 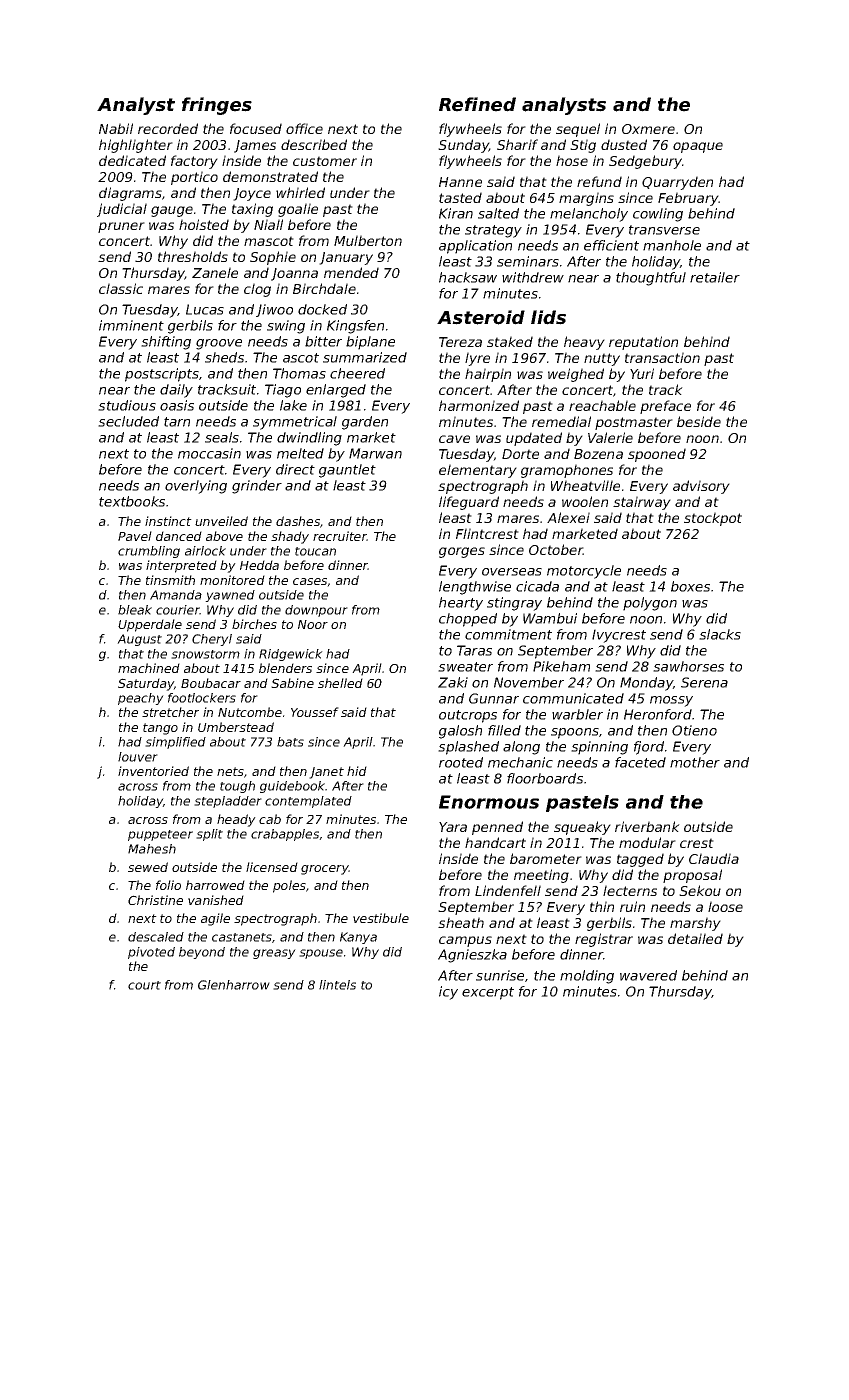 I want to click on beside, so click(x=699, y=421).
